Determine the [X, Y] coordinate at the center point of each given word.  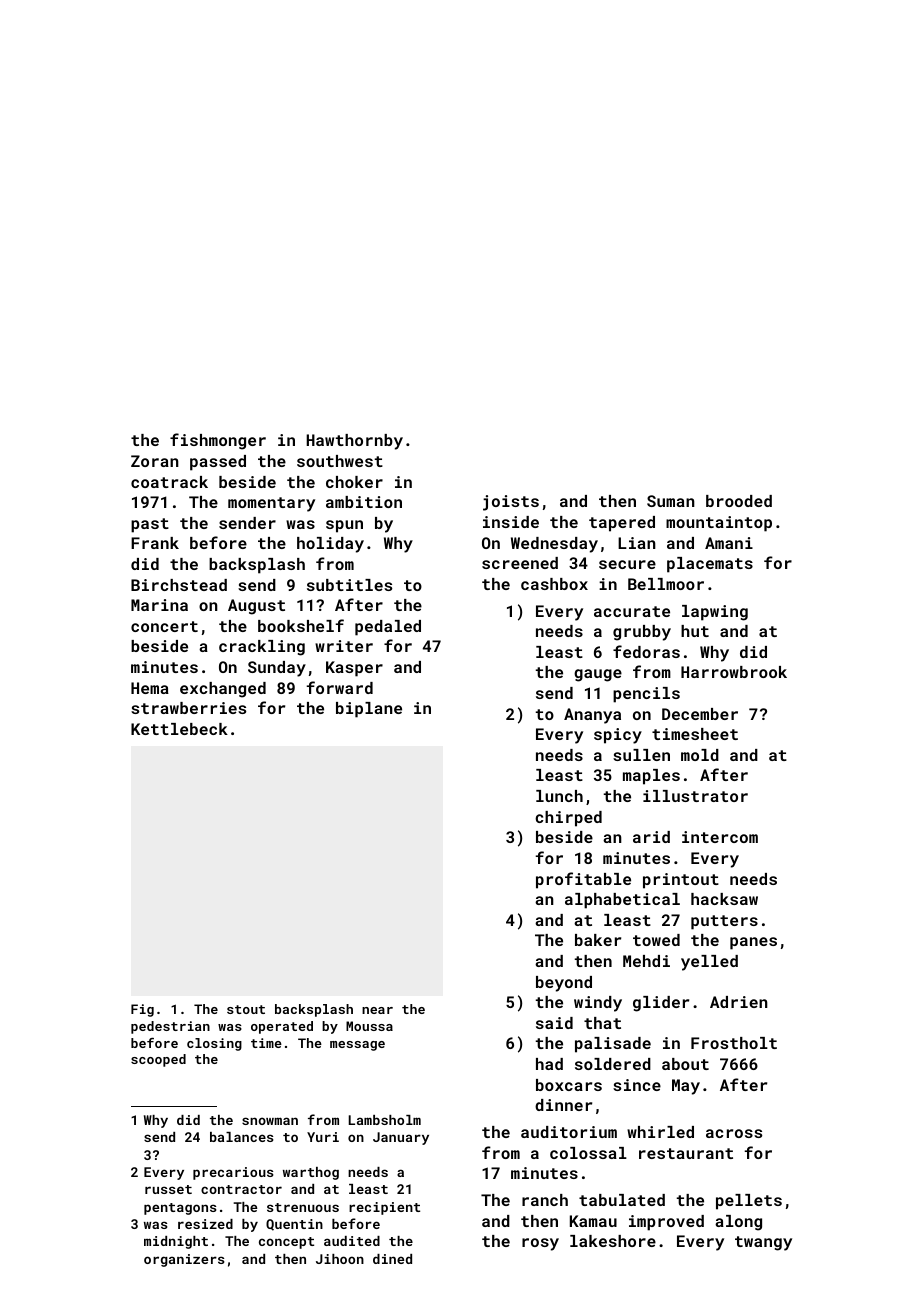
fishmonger [218, 441]
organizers [184, 1260]
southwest [340, 461]
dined [392, 1259]
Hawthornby [354, 442]
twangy [763, 1243]
